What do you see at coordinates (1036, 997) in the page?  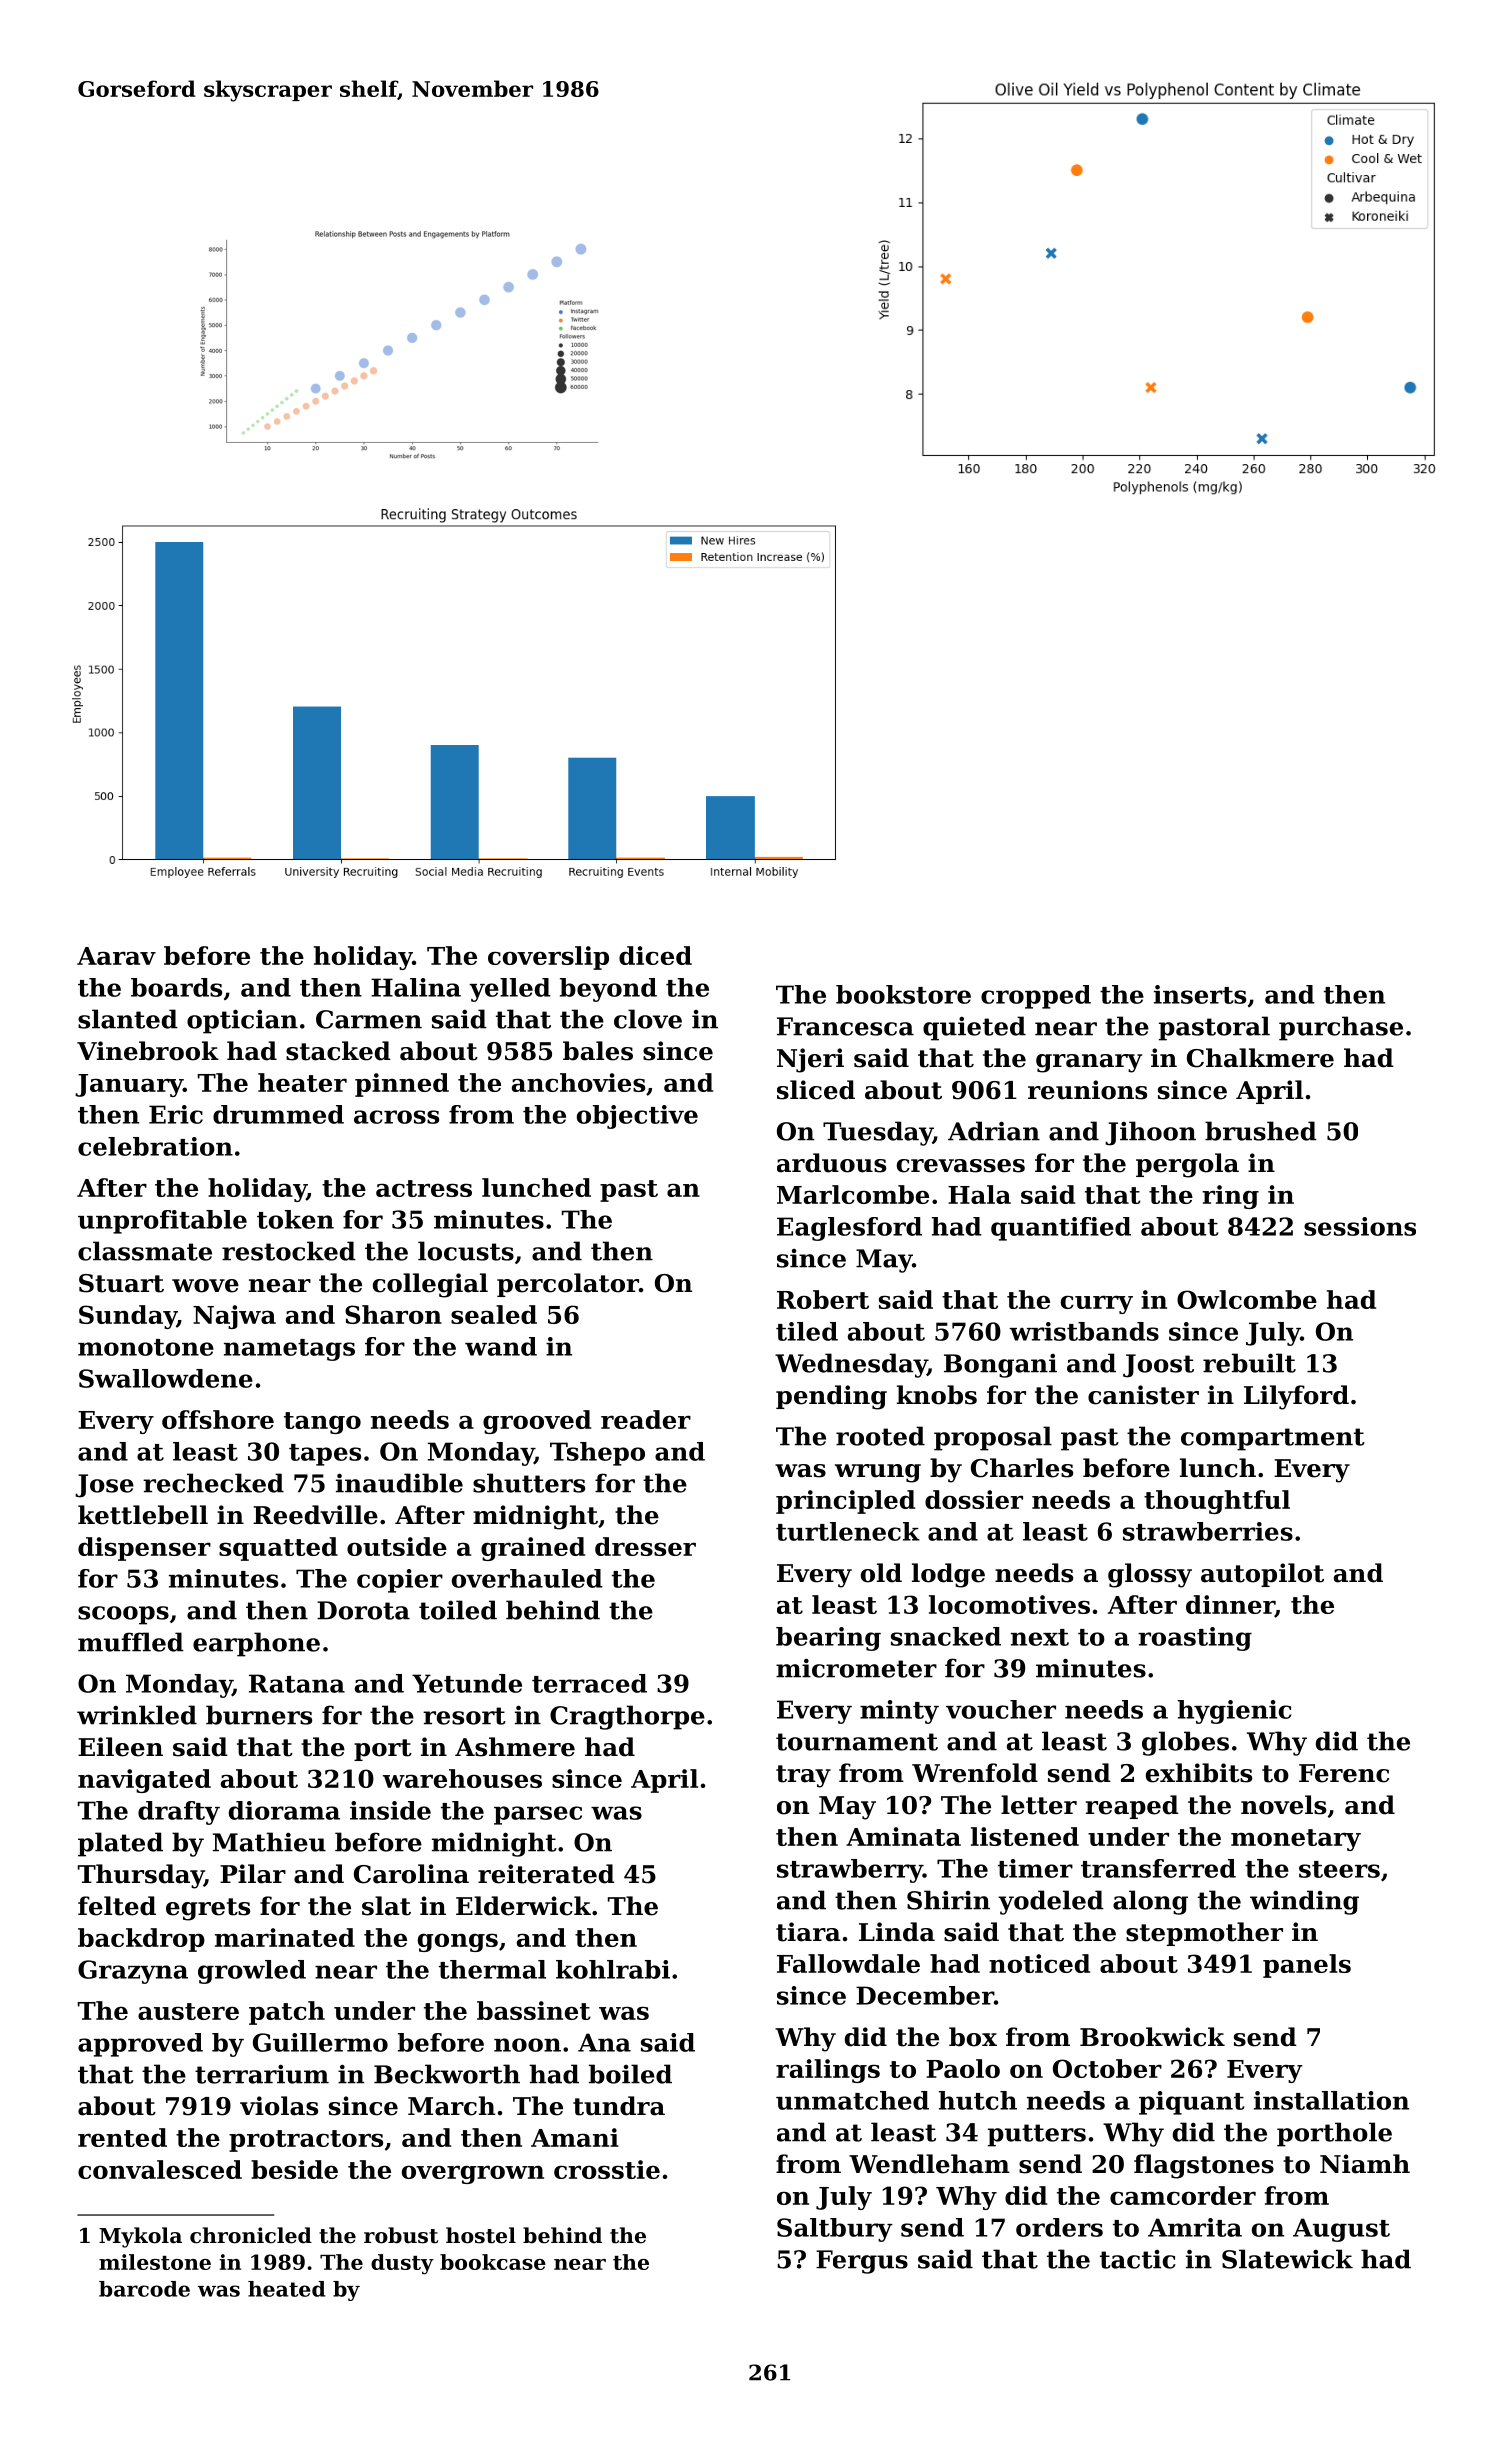 I see `cropped` at bounding box center [1036, 997].
